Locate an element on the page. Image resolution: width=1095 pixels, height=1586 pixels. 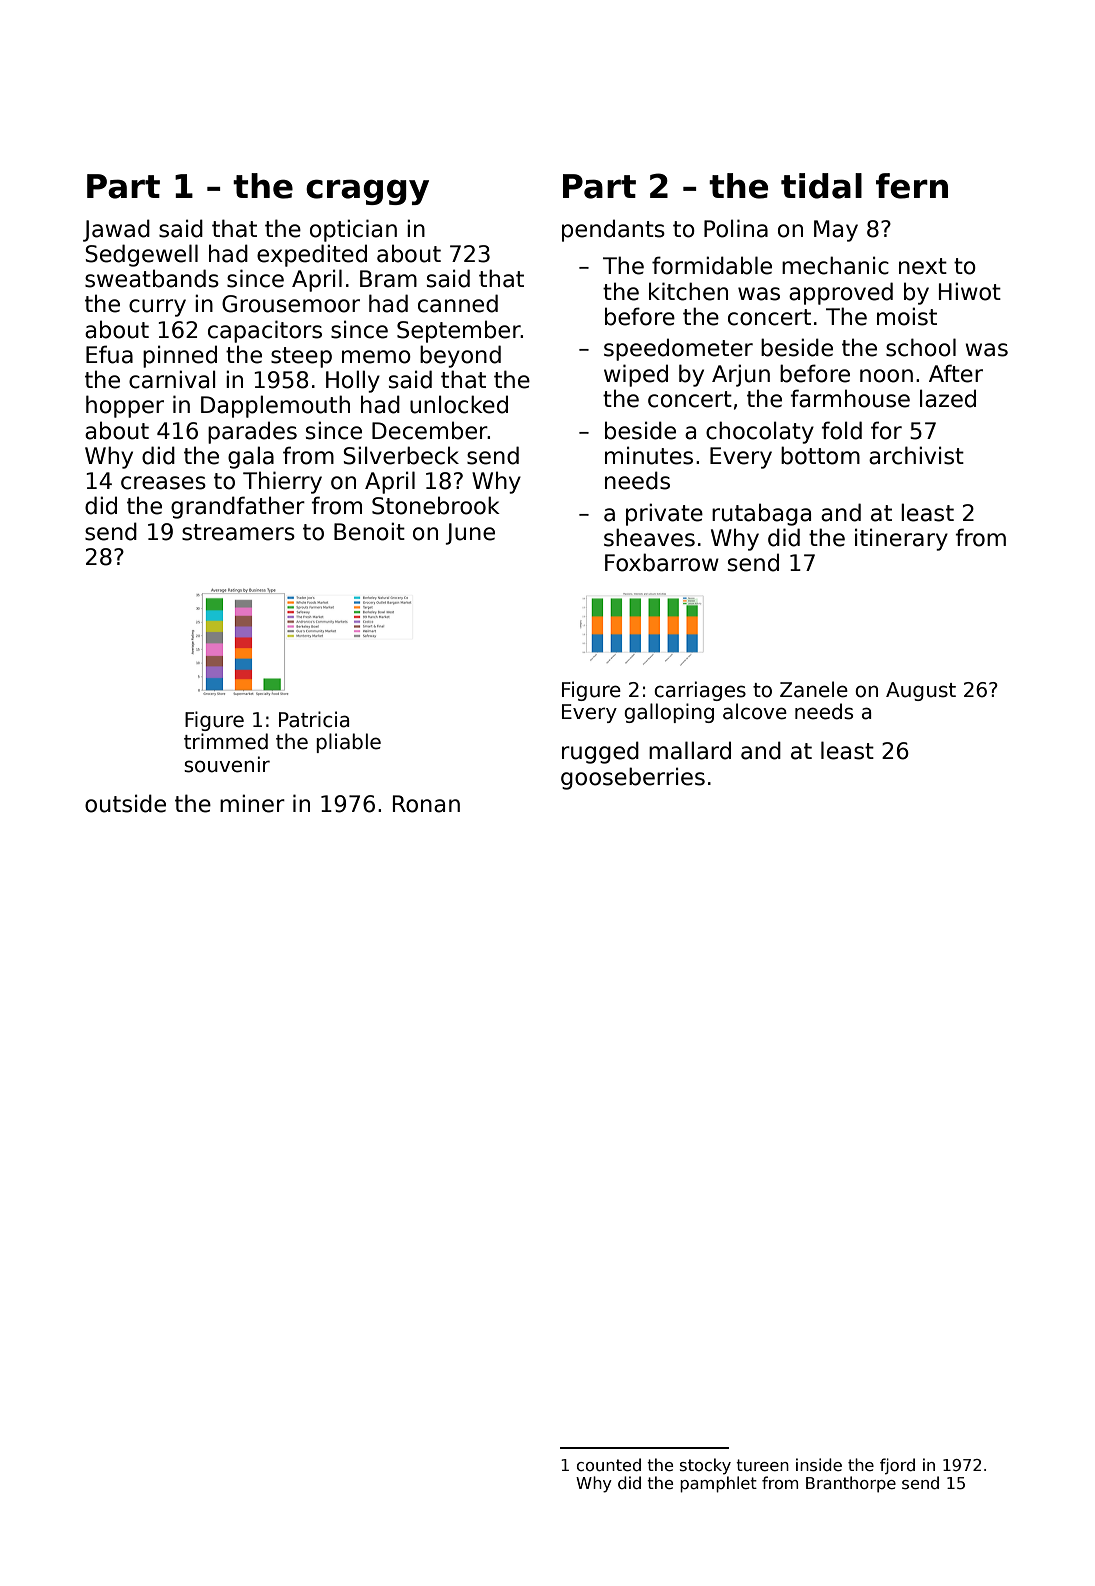
outside is located at coordinates (125, 803).
